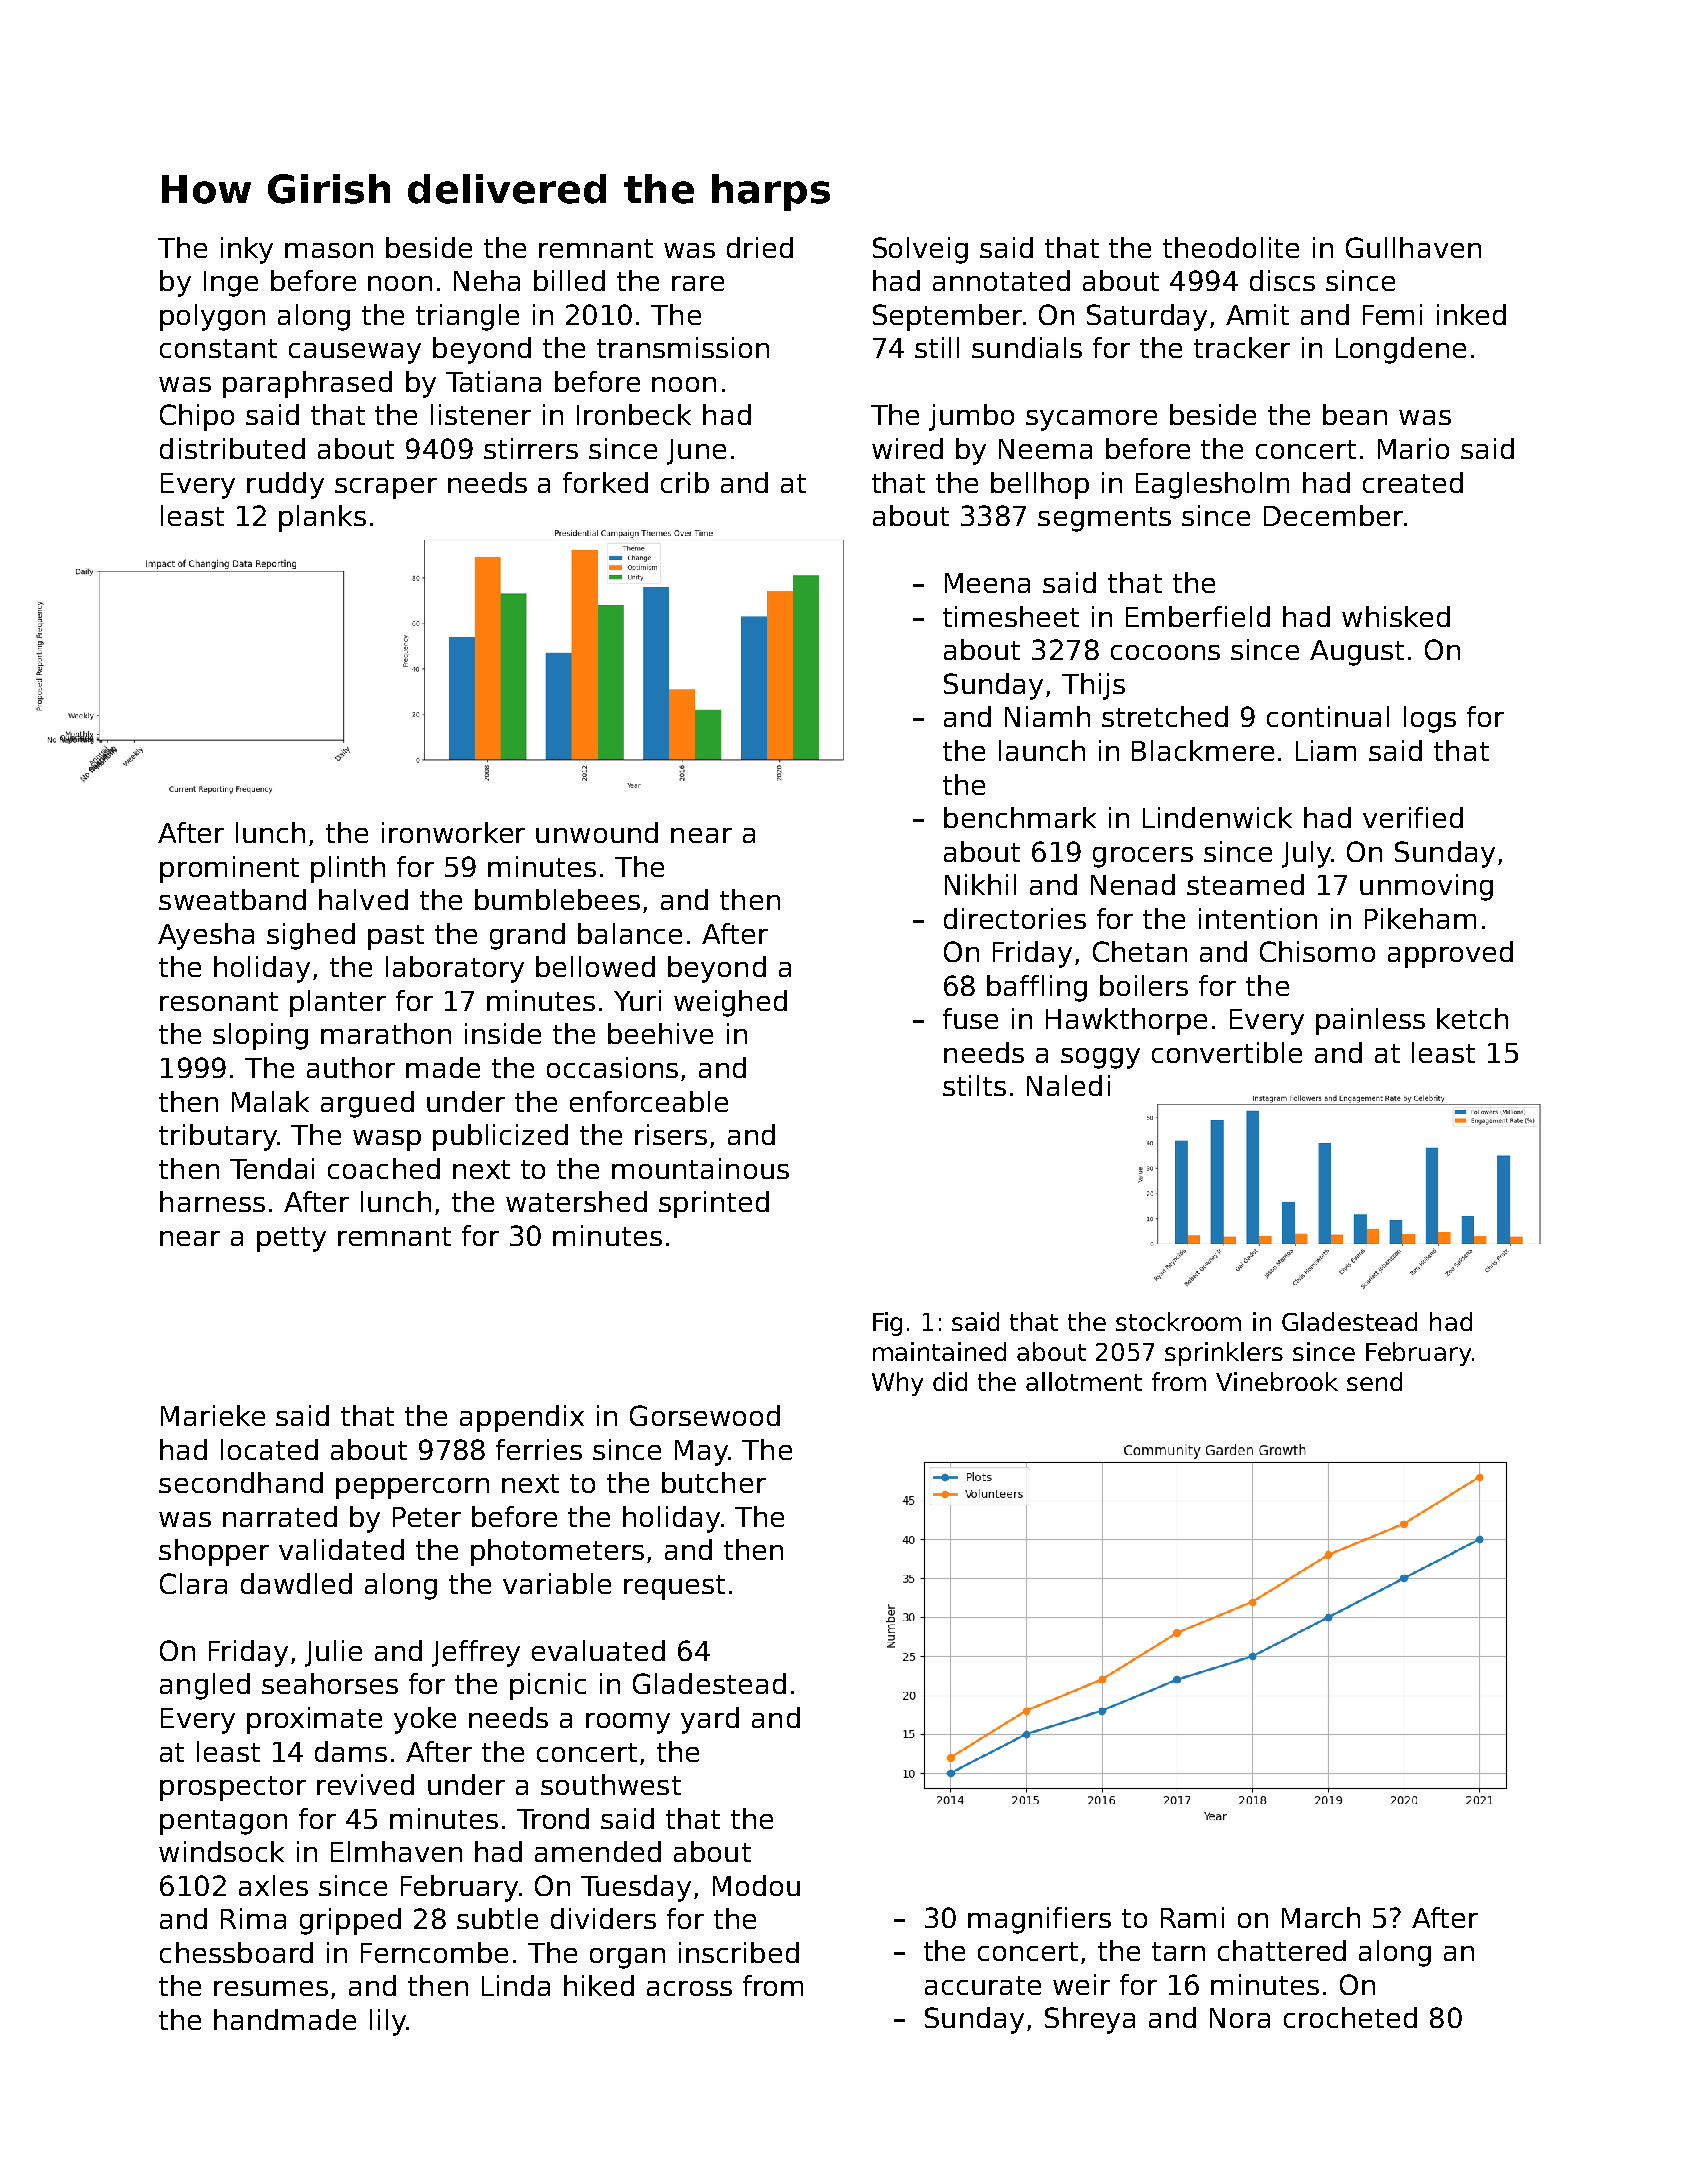 The width and height of the screenshot is (1683, 2178). I want to click on logs, so click(1430, 719).
